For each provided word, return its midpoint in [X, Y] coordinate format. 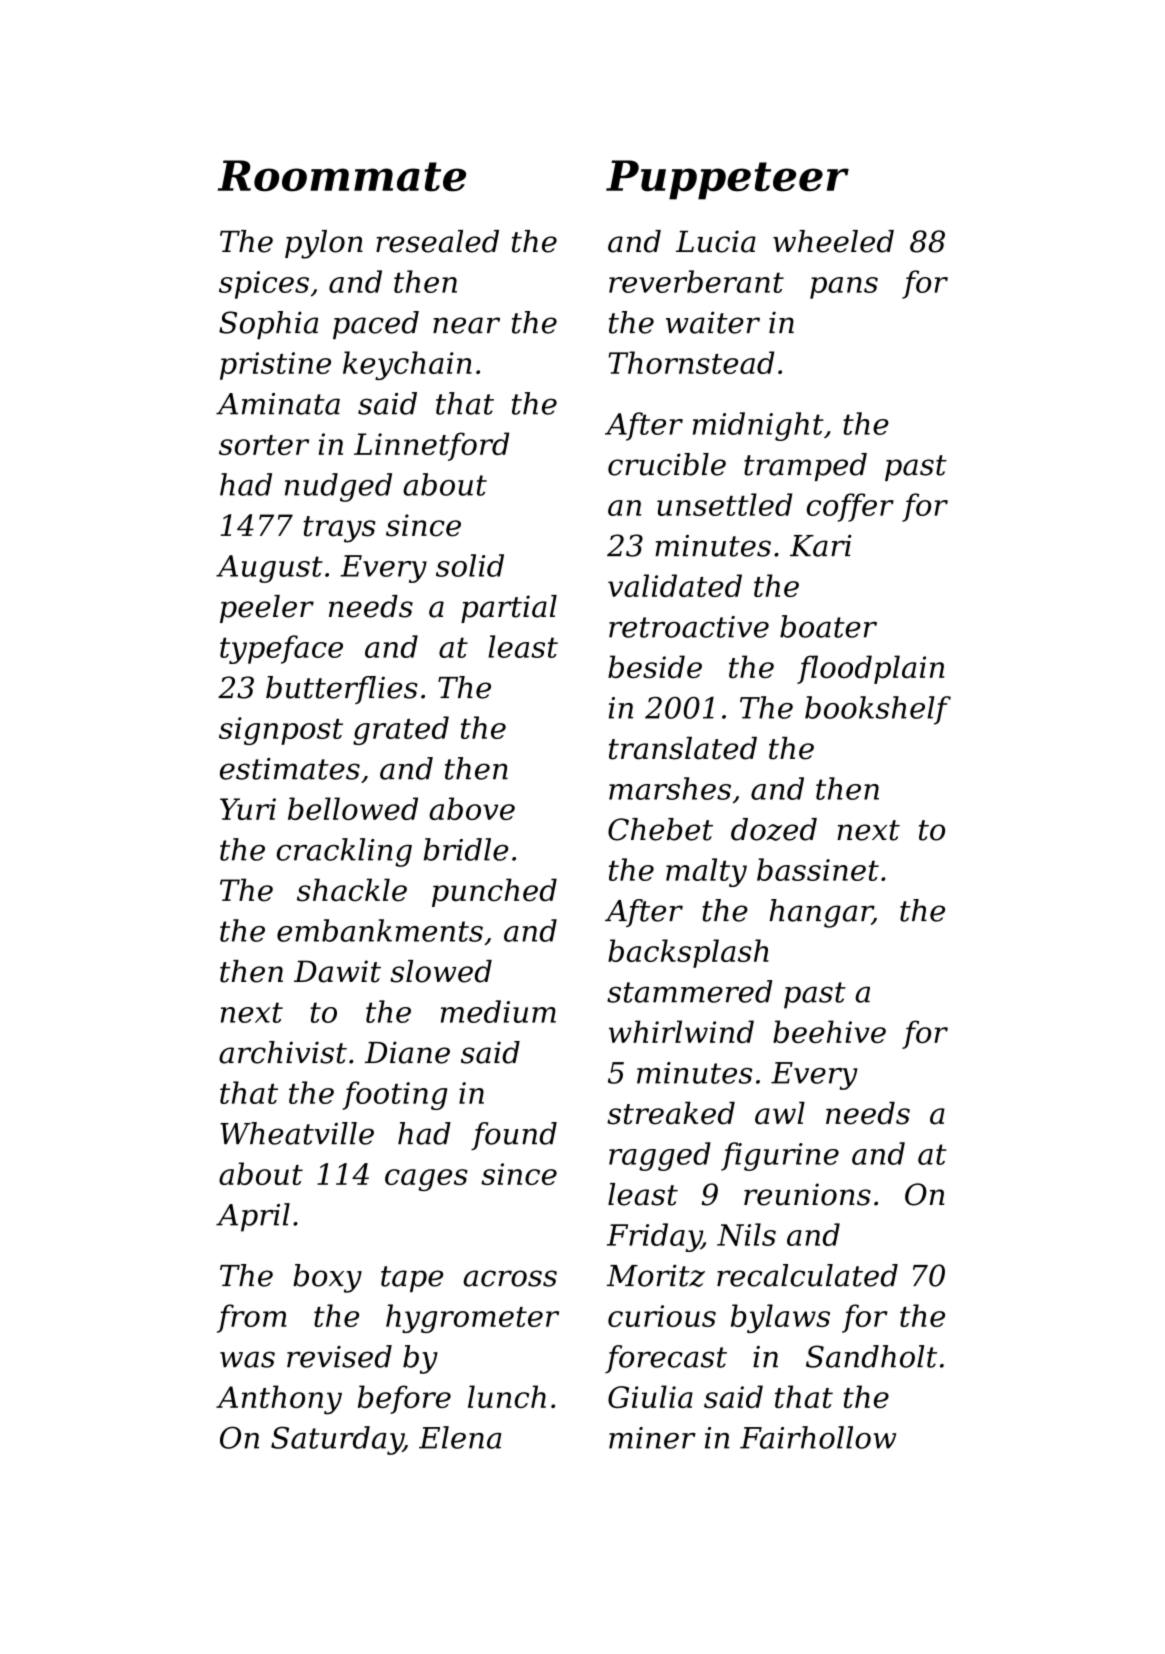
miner [652, 1438]
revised [339, 1356]
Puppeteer [727, 180]
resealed [437, 241]
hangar [821, 913]
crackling [344, 852]
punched [494, 892]
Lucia [716, 241]
